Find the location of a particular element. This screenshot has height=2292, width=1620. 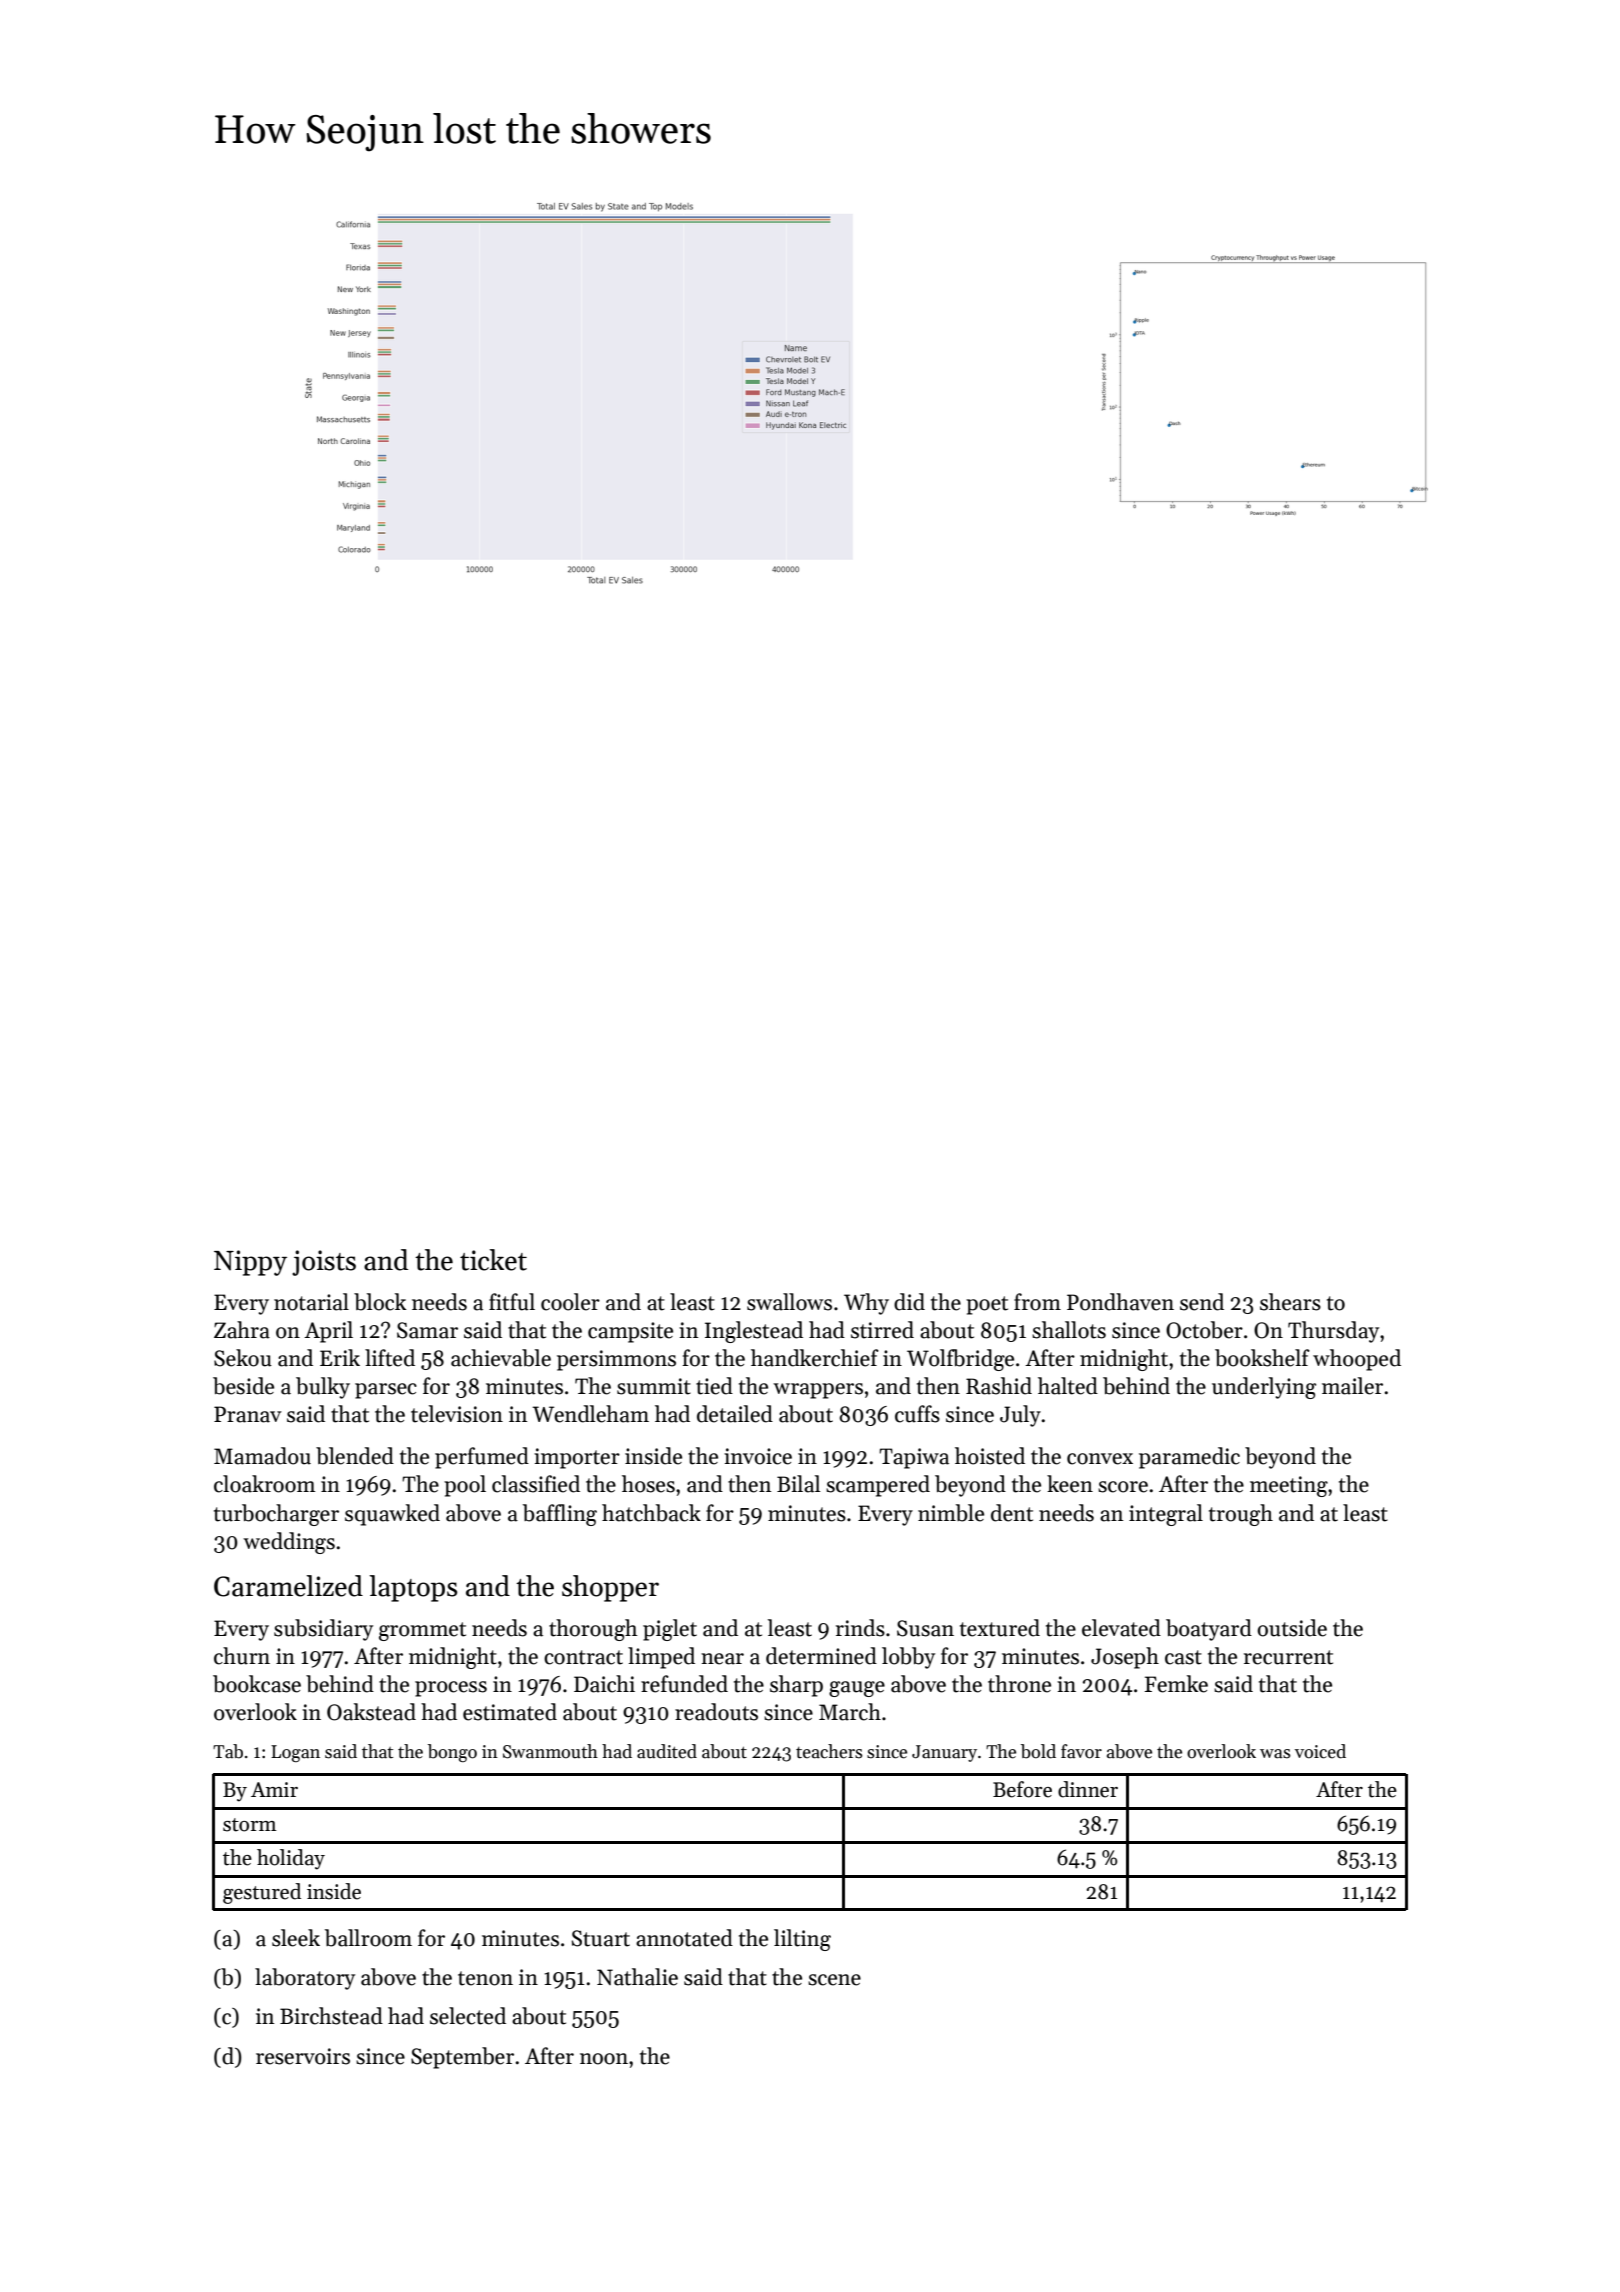

lilting is located at coordinates (802, 1940).
